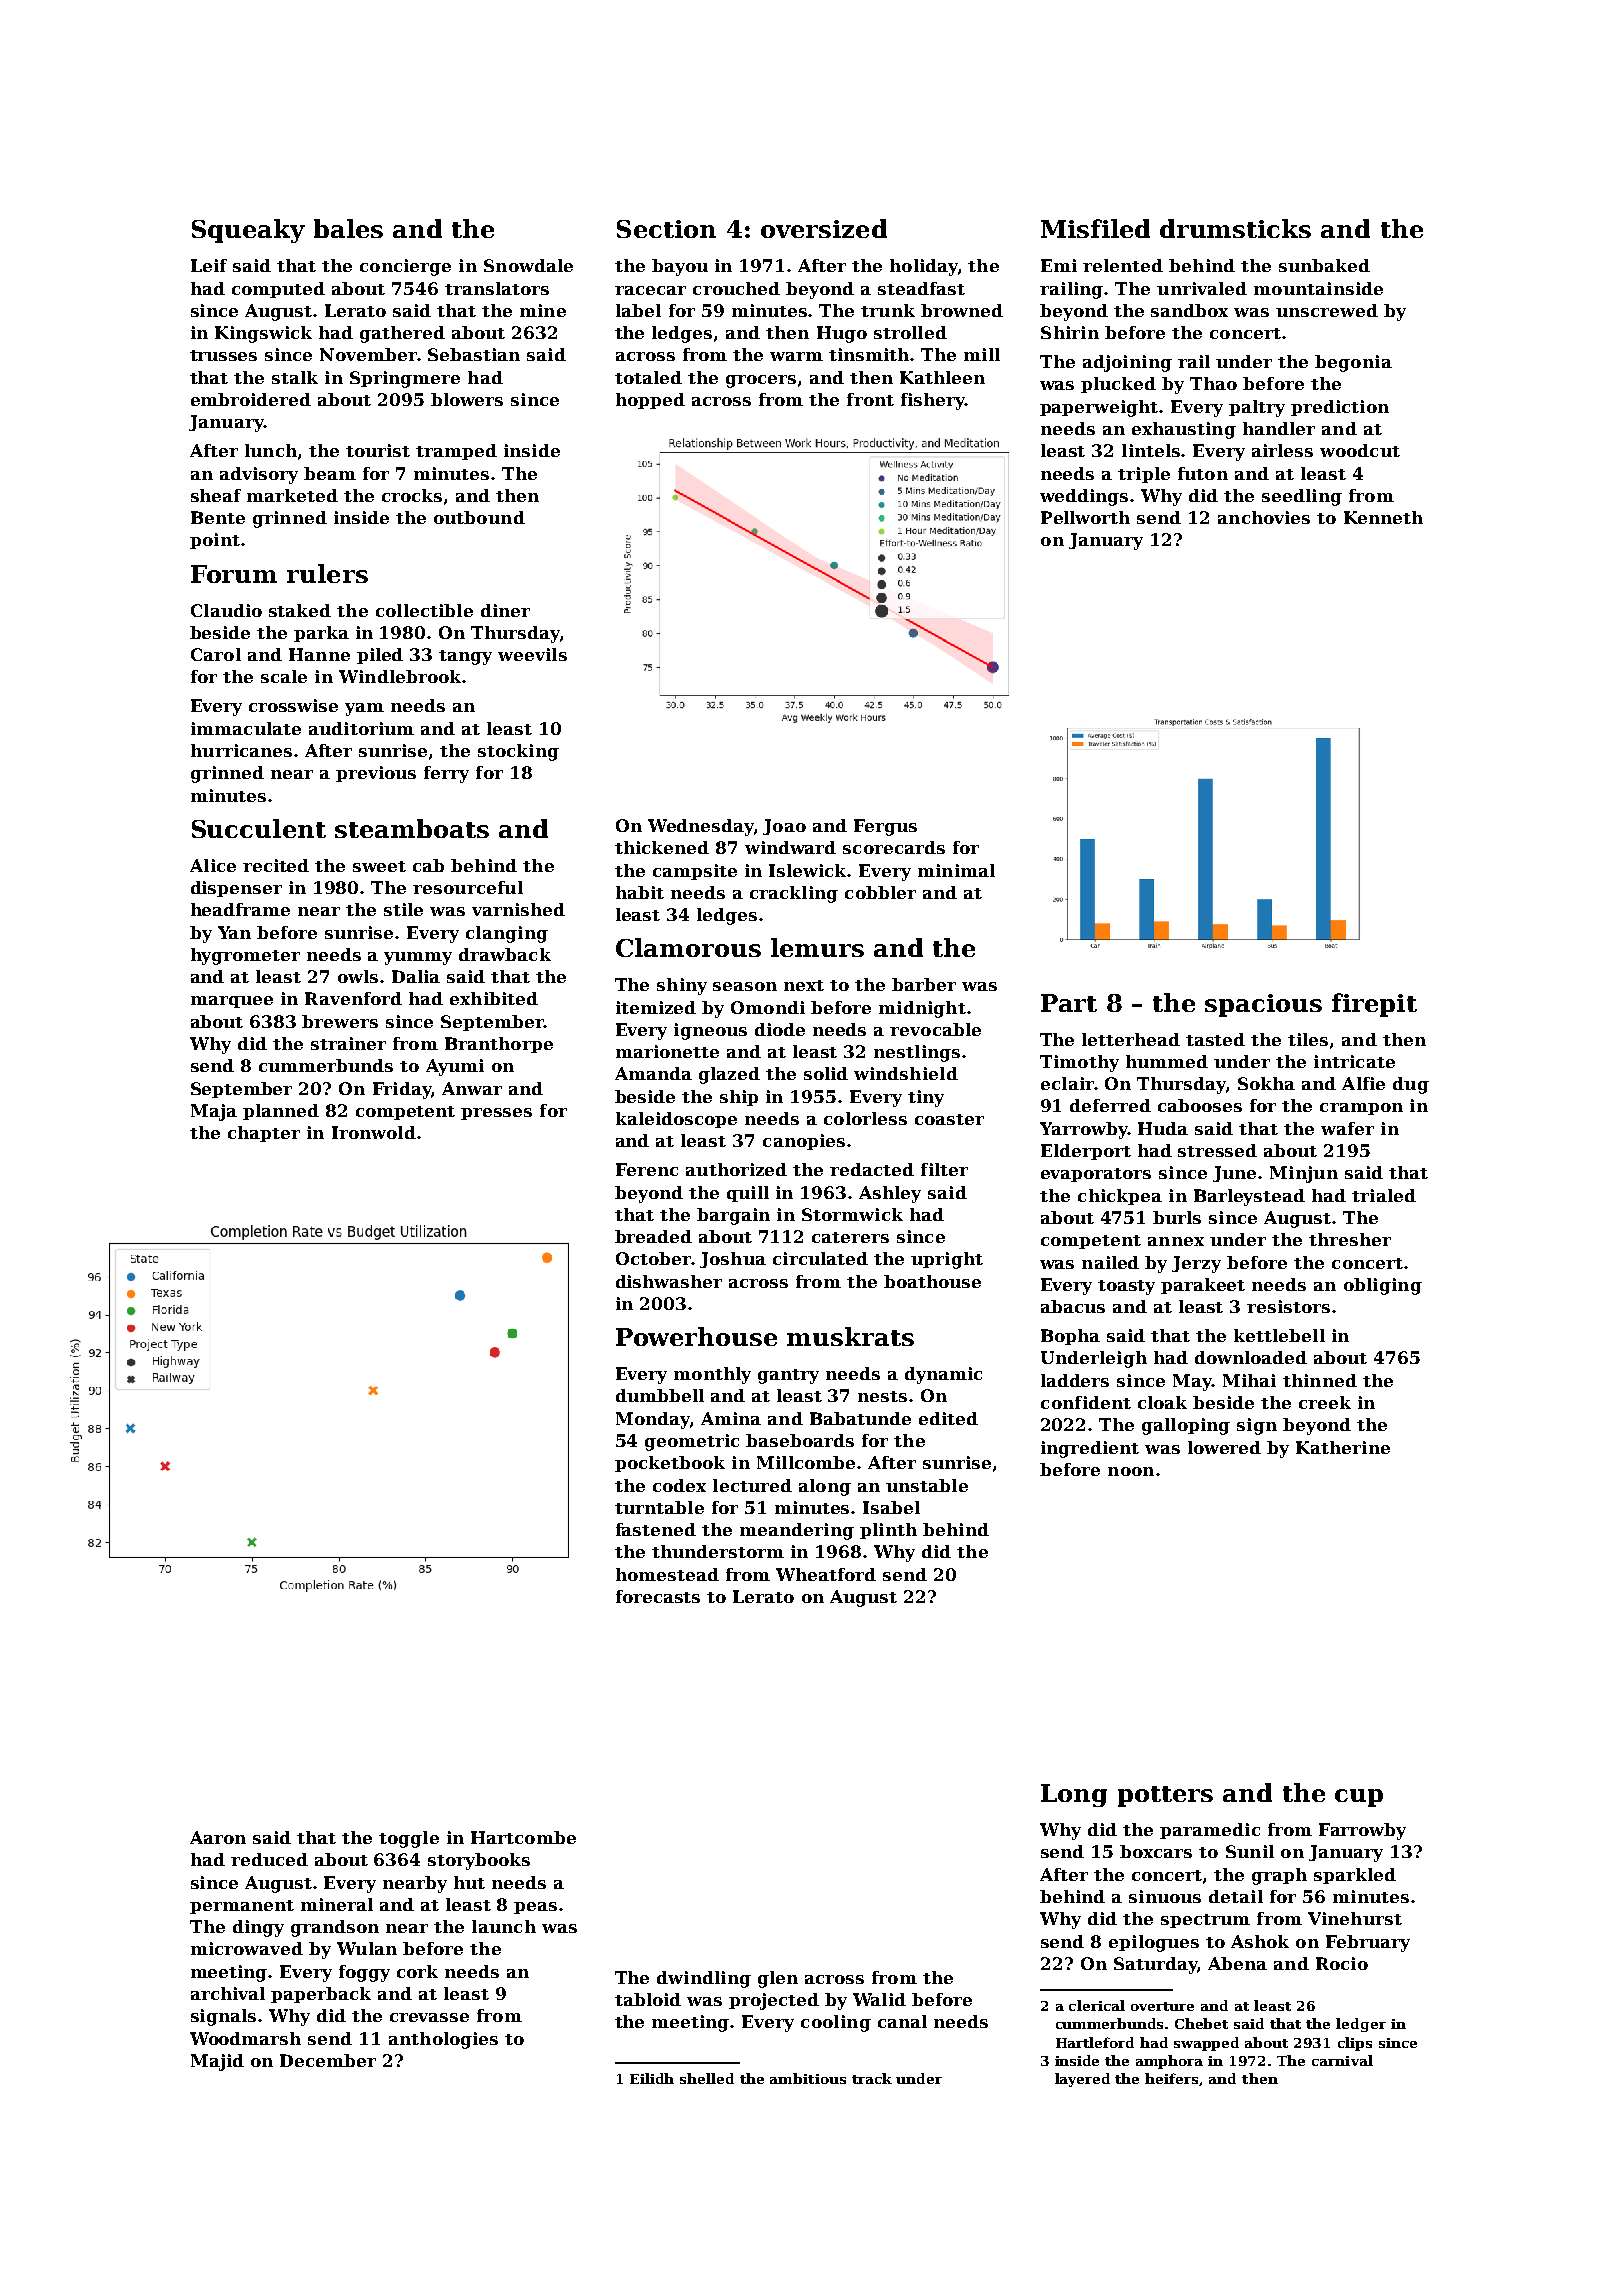 This image has height=2292, width=1620. Describe the element at coordinates (379, 866) in the image. I see `sweet` at that location.
